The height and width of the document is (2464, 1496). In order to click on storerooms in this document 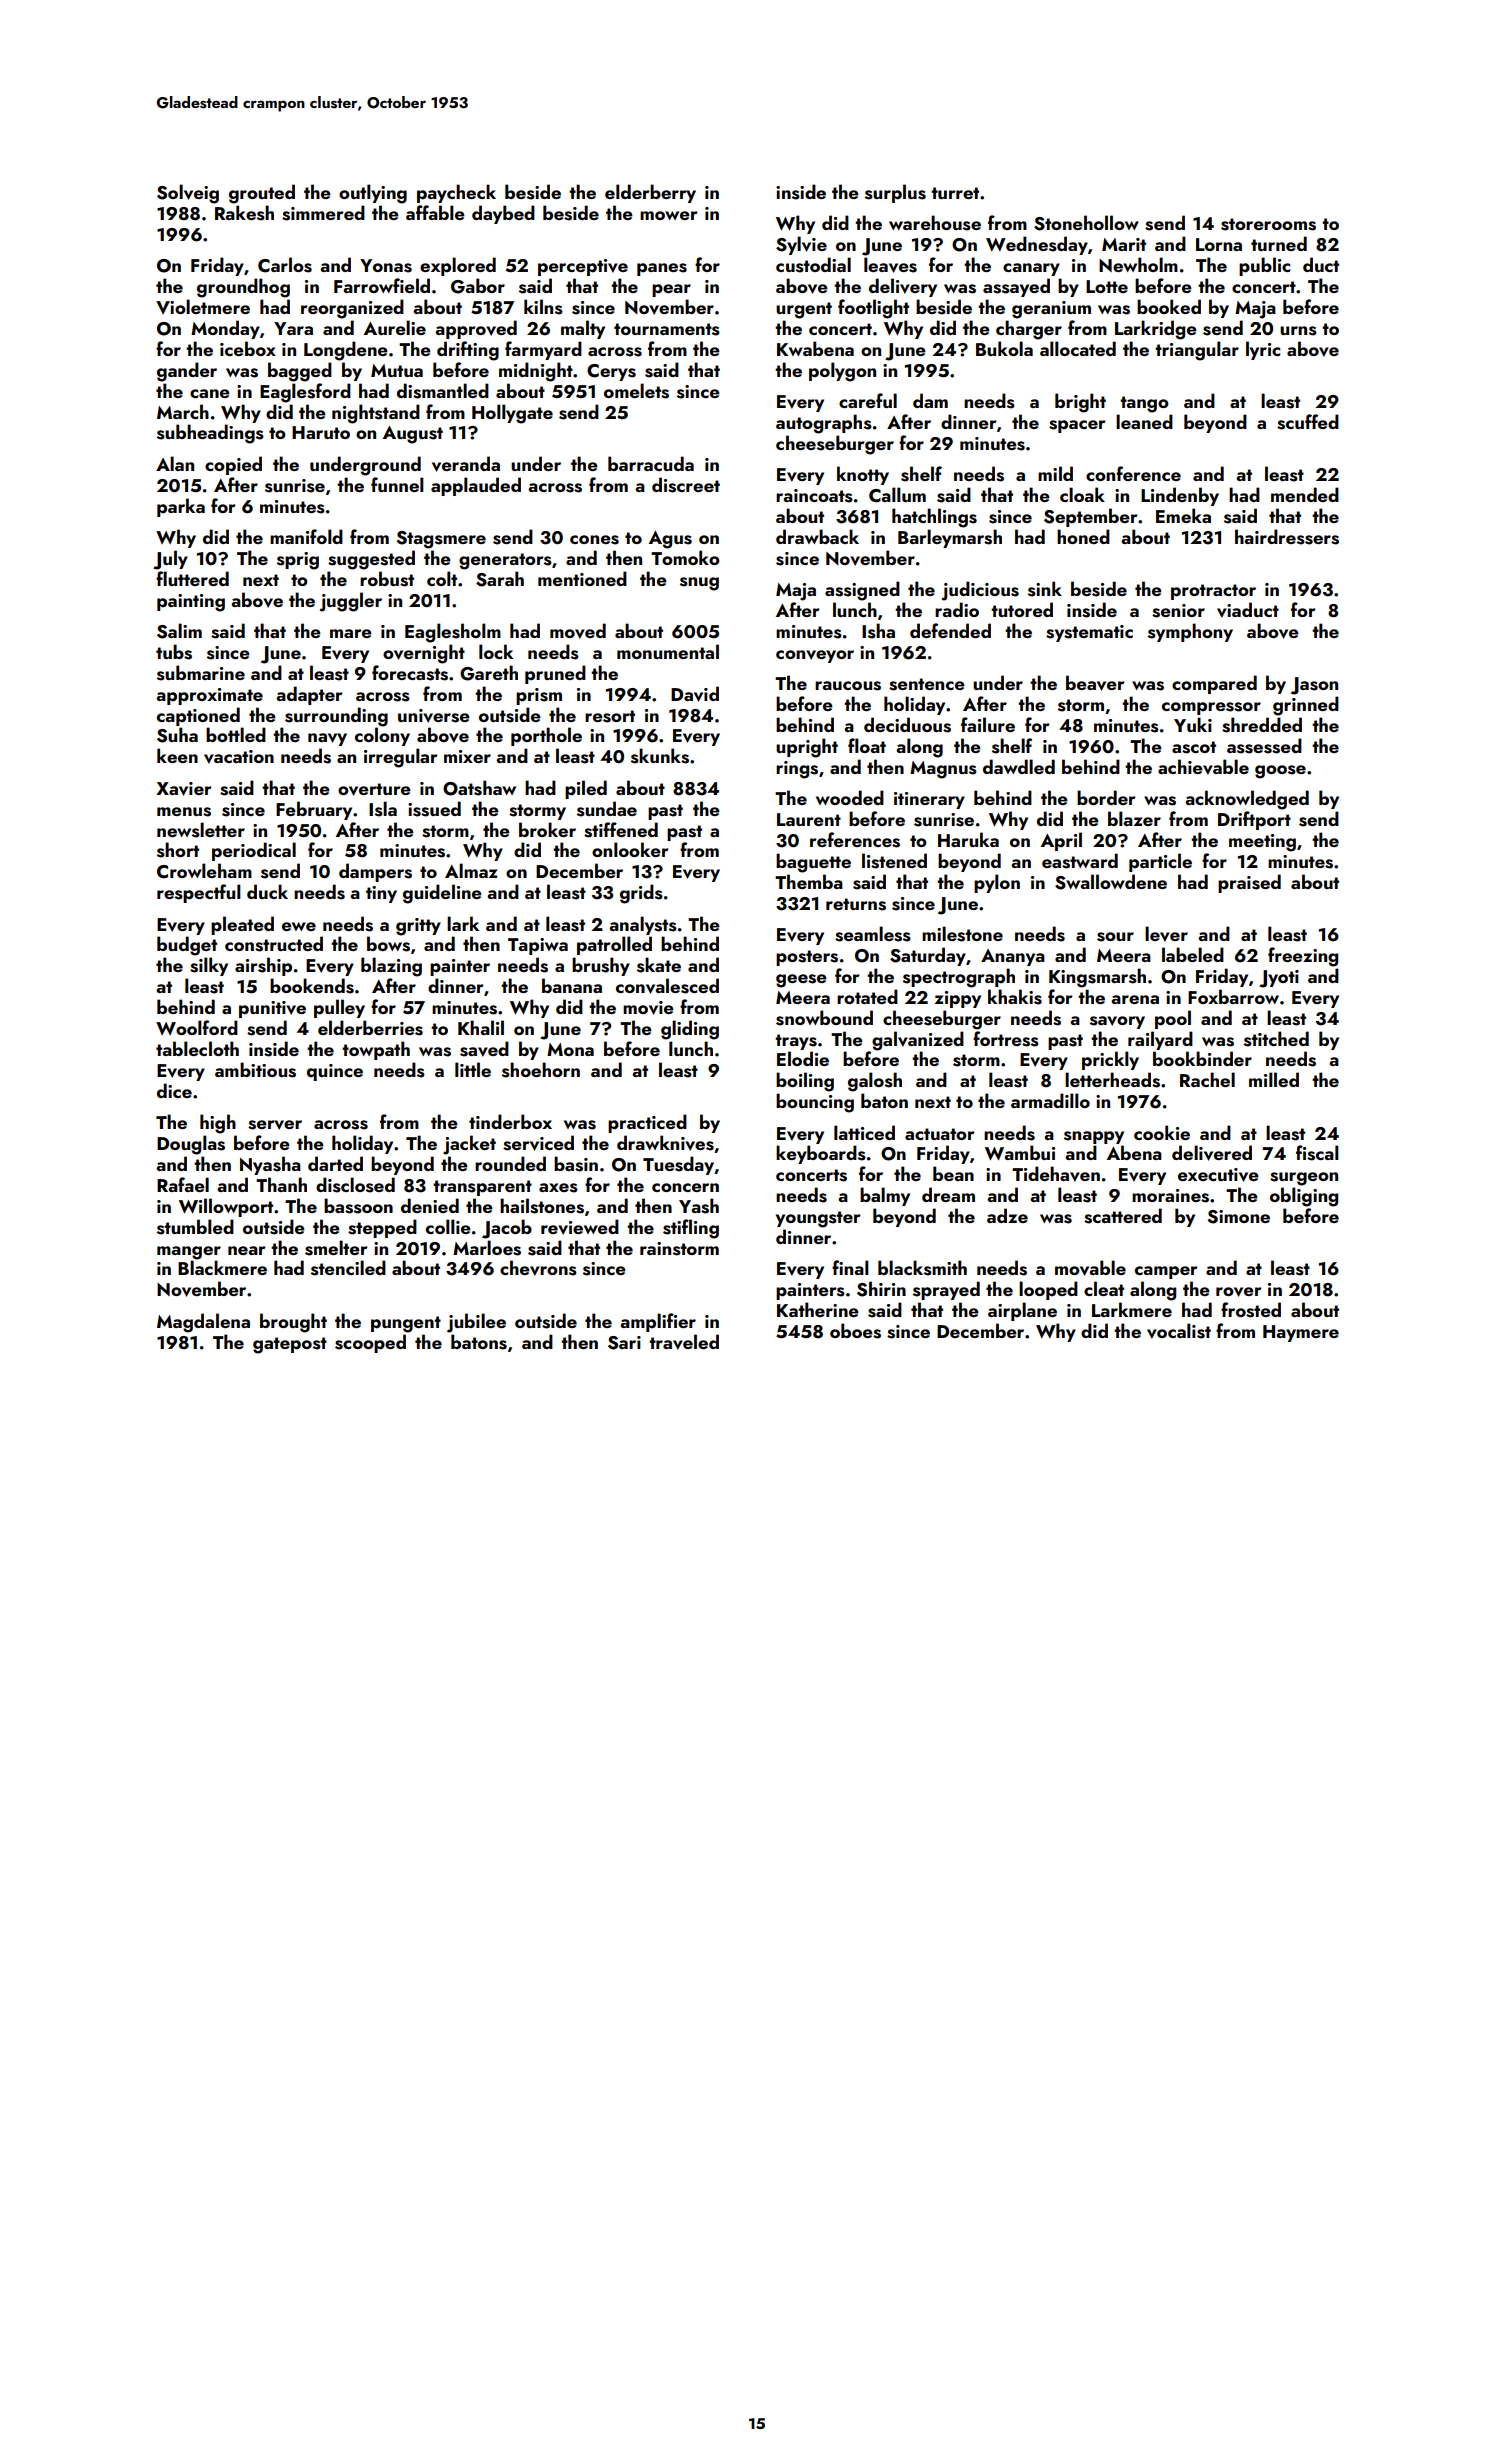, I will do `click(1268, 224)`.
